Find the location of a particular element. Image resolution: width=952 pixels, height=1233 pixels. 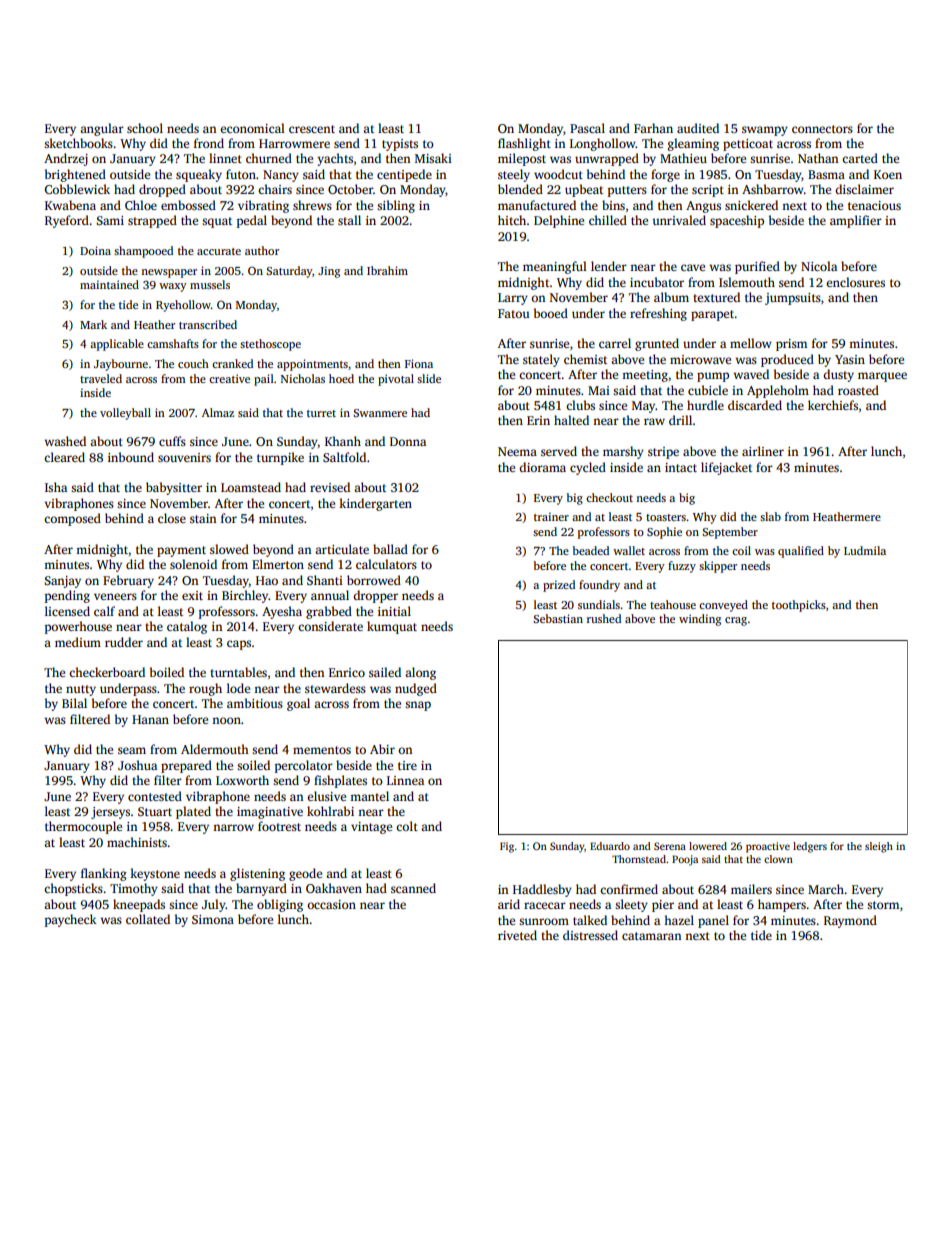

slab is located at coordinates (770, 516).
